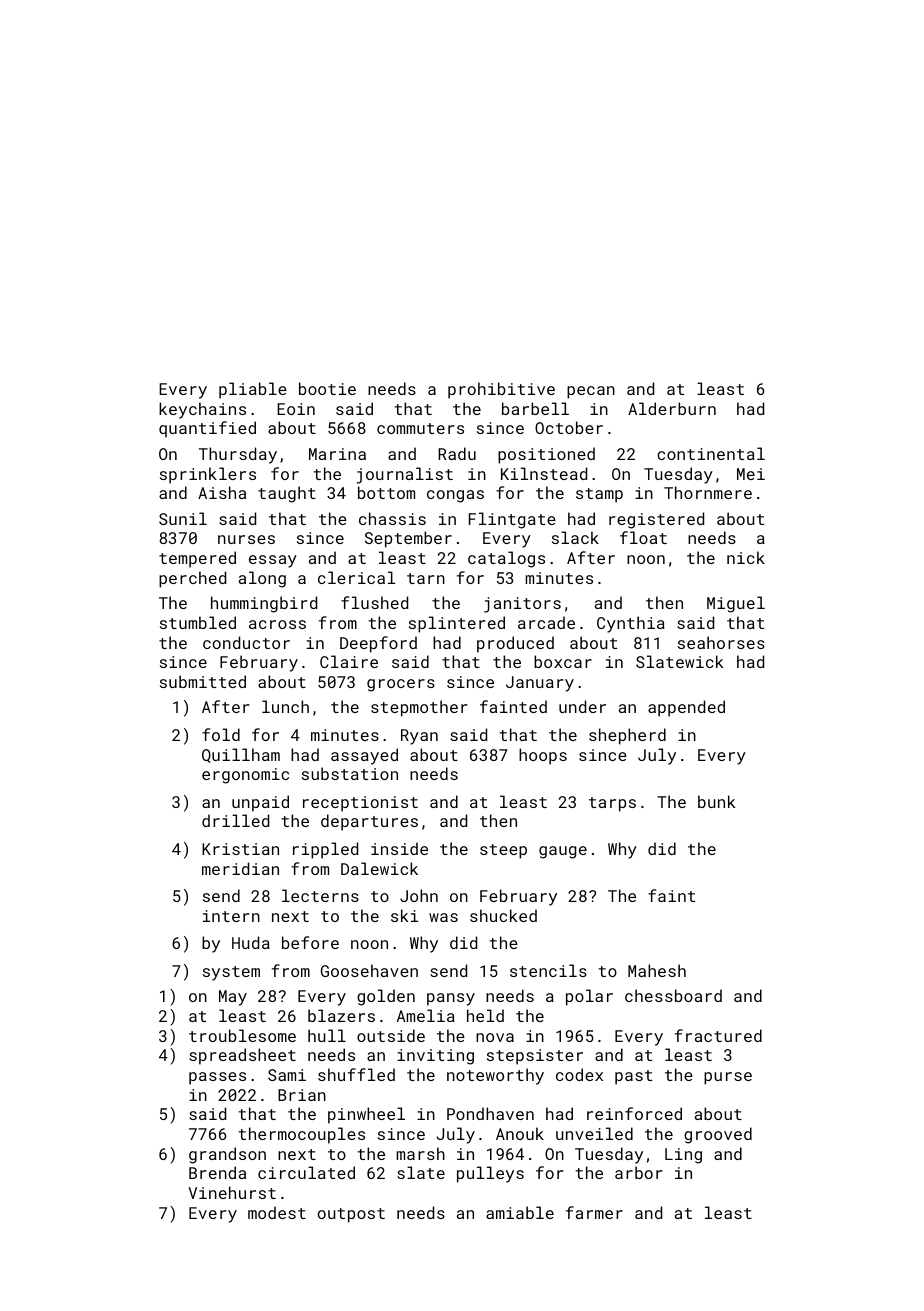  I want to click on appended, so click(686, 708).
